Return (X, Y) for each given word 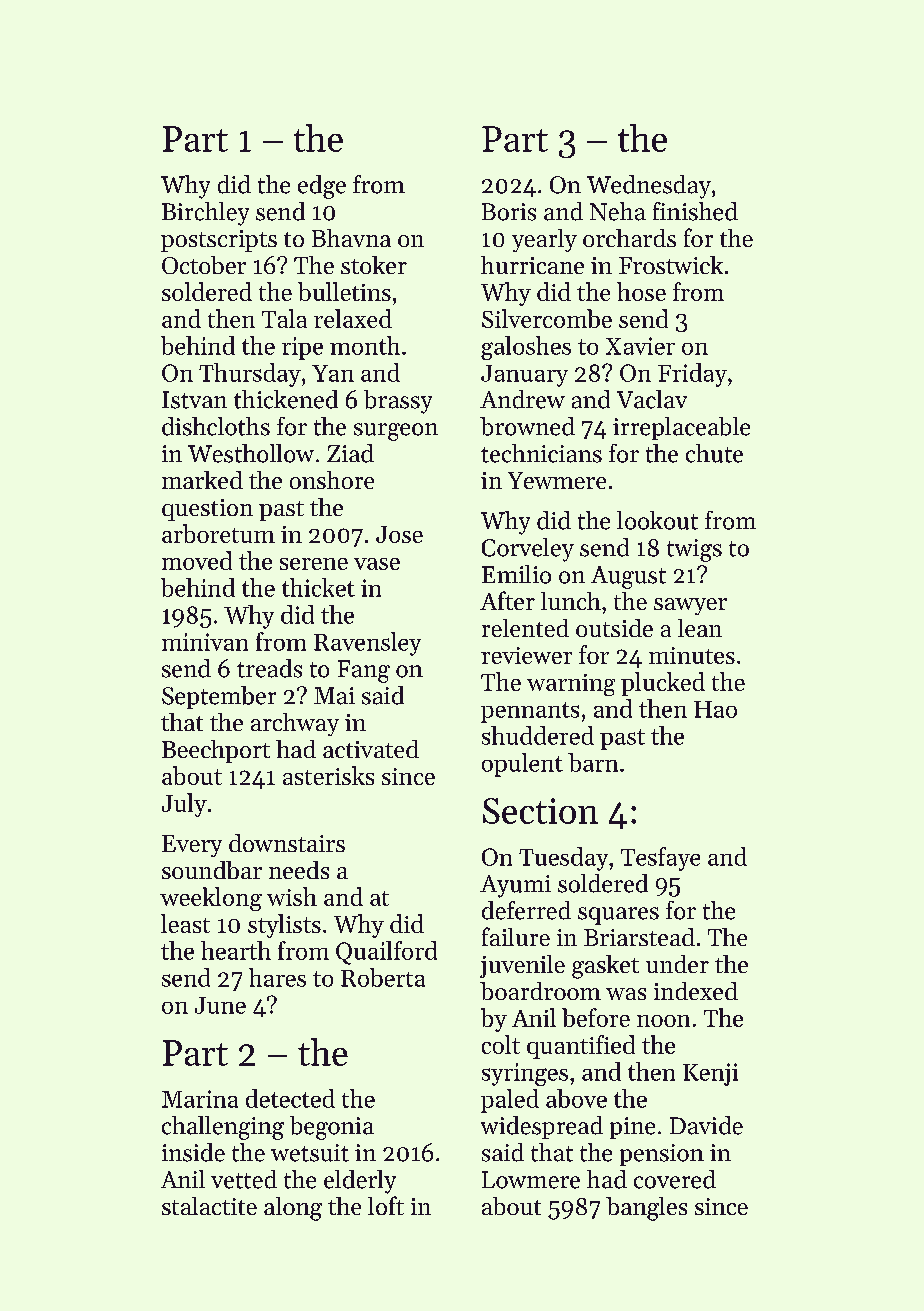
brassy (398, 402)
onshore (332, 480)
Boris (509, 212)
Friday (692, 375)
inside (193, 1152)
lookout (657, 520)
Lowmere (531, 1180)
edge (322, 187)
